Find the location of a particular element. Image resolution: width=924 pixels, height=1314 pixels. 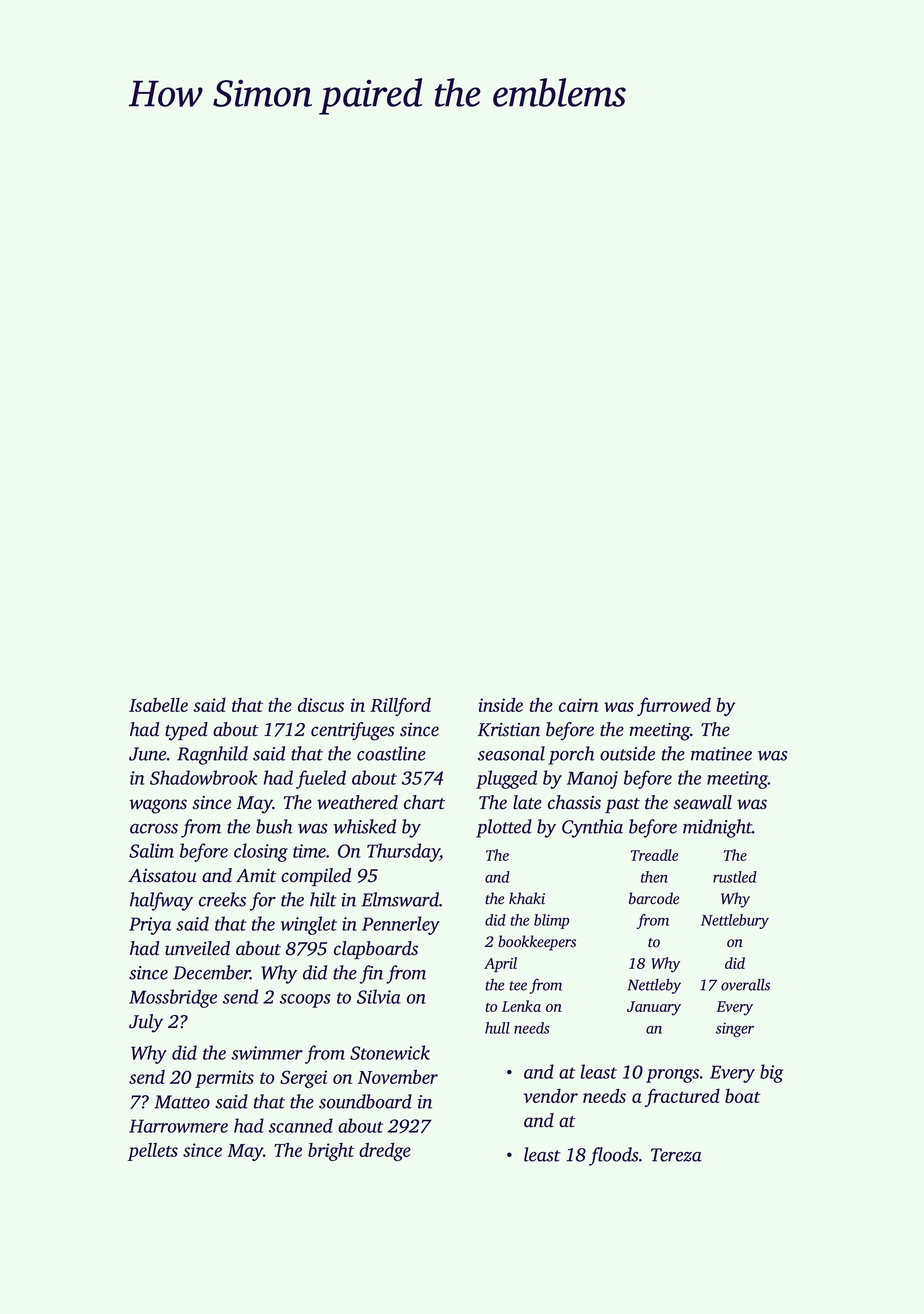

Nettlebury is located at coordinates (735, 921).
